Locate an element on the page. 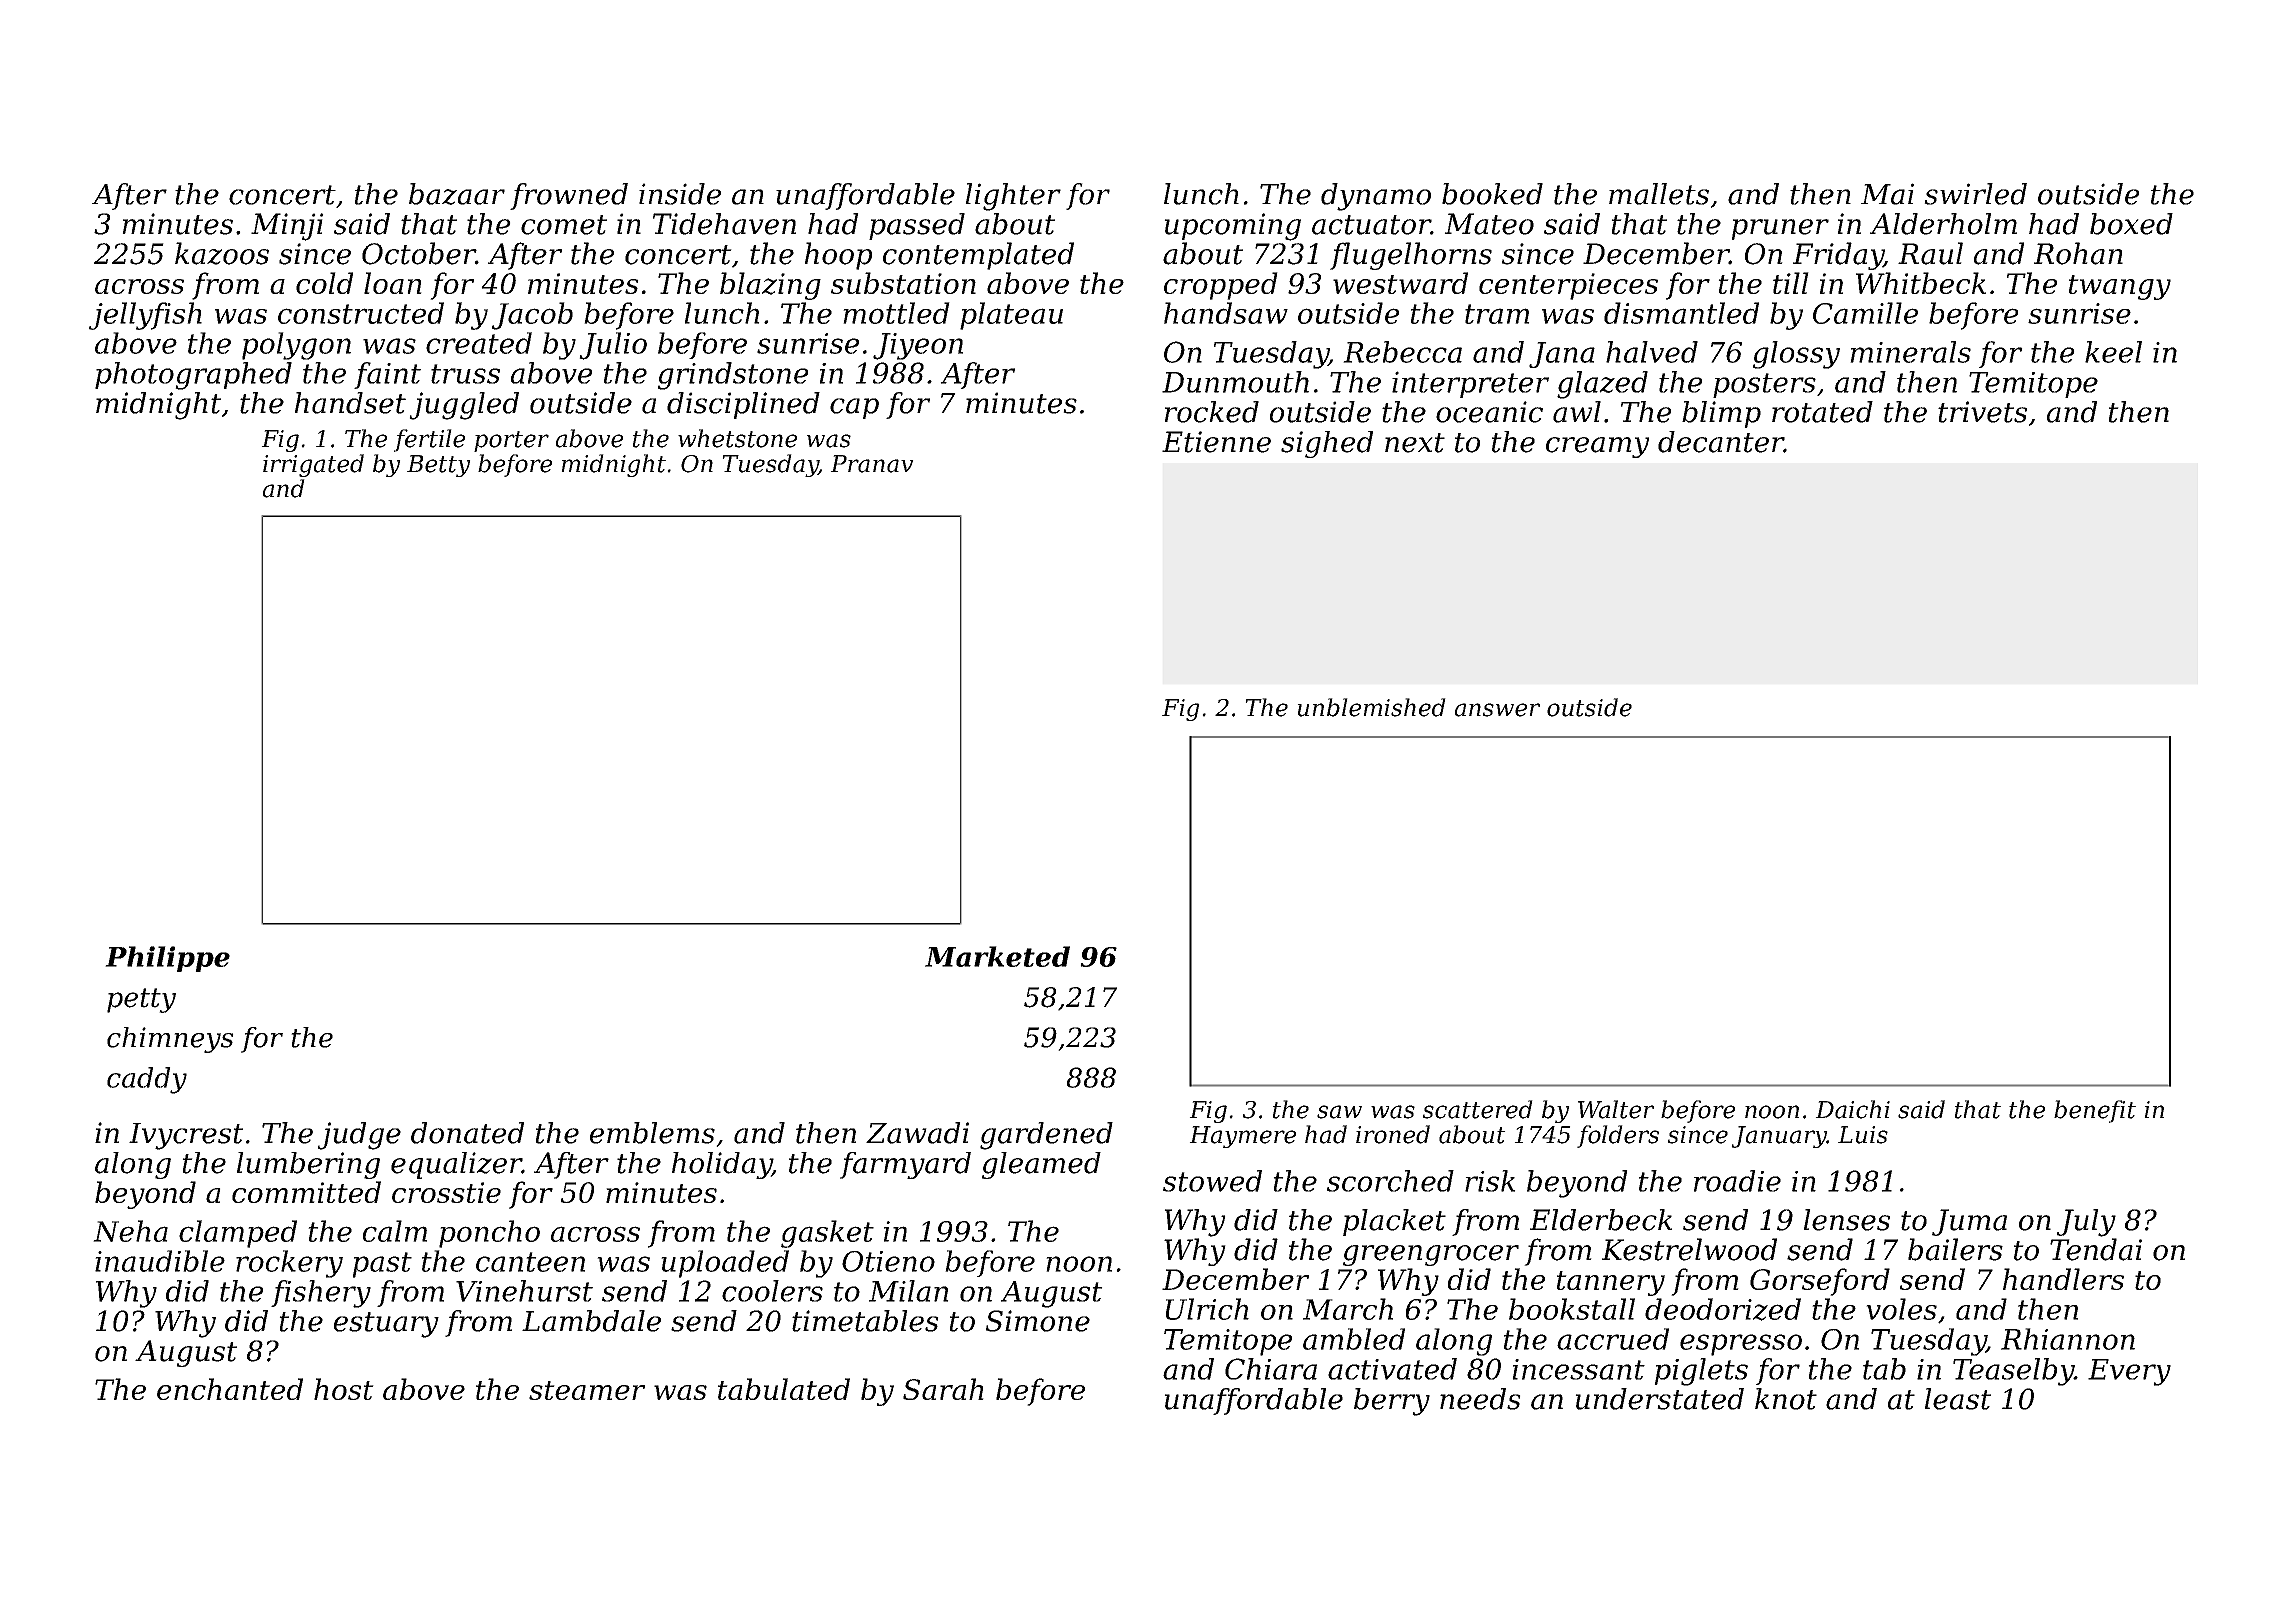 The image size is (2292, 1620). inaudible is located at coordinates (160, 1261).
